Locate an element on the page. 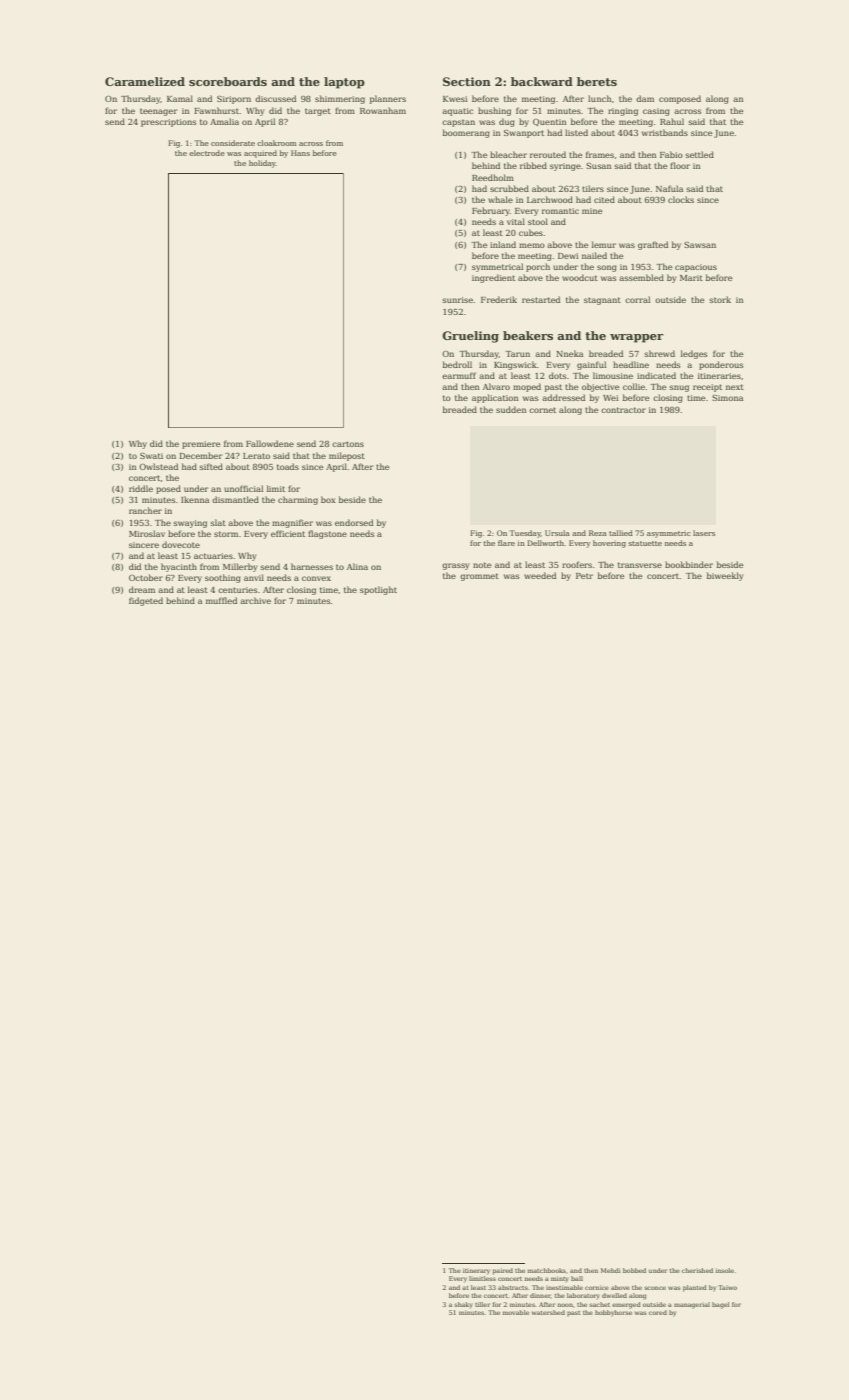  Caramelized is located at coordinates (145, 81).
